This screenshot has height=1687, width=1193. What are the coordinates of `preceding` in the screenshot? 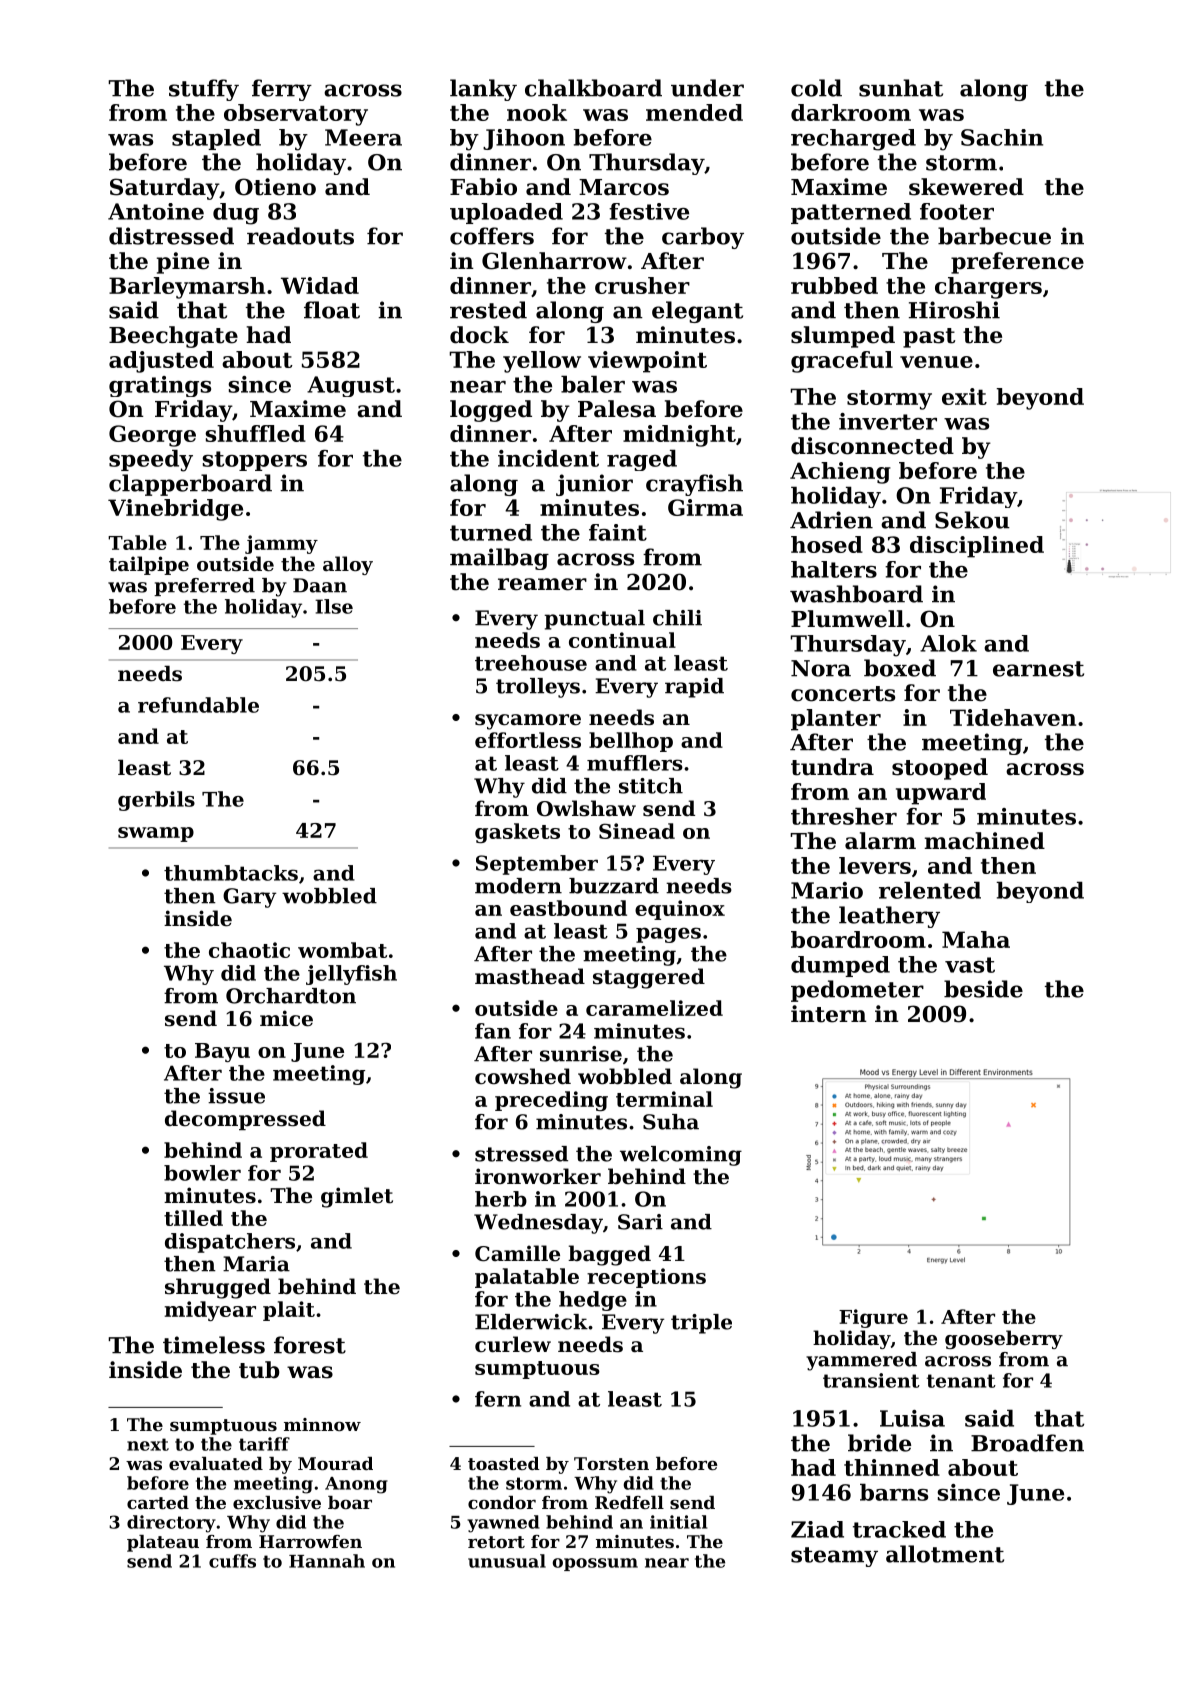 It's located at (551, 1101).
